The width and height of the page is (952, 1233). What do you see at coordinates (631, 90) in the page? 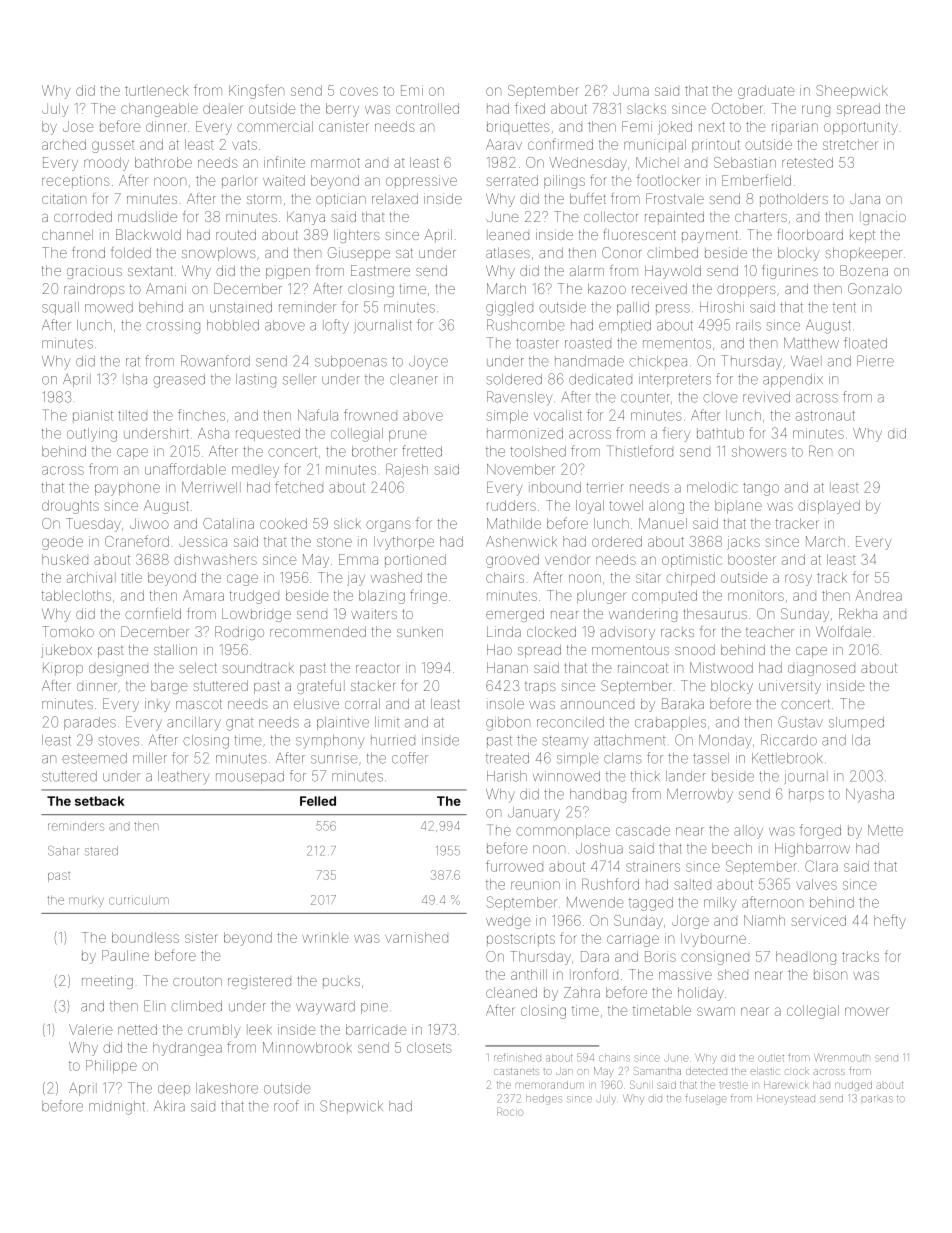
I see `Juma` at bounding box center [631, 90].
